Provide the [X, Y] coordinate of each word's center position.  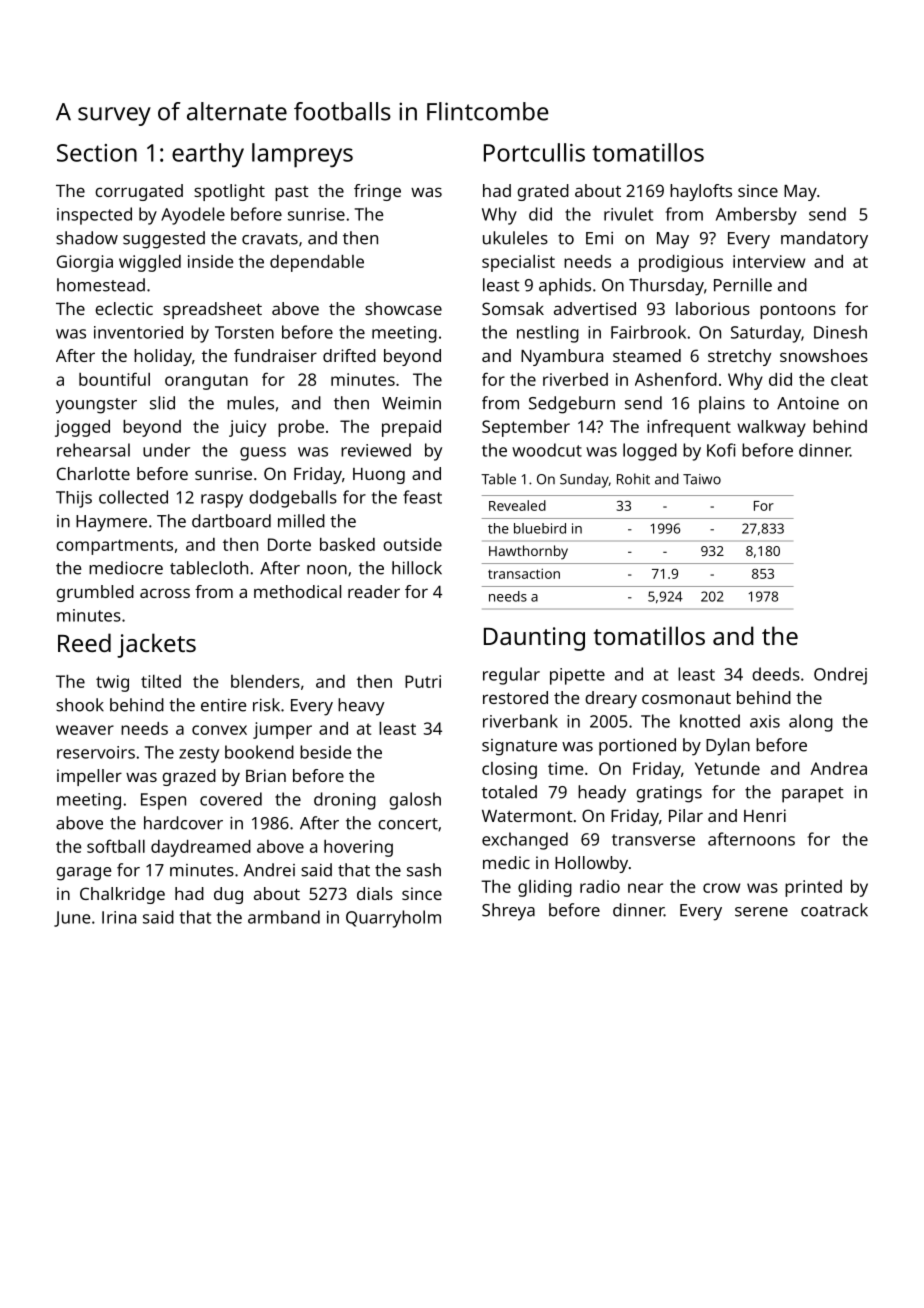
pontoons [798, 311]
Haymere [111, 523]
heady [602, 794]
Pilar [686, 815]
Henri [765, 815]
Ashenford [676, 379]
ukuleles [515, 238]
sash [424, 870]
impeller [89, 777]
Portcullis [534, 152]
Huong [379, 476]
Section [97, 153]
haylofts [701, 192]
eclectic [124, 308]
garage [84, 874]
